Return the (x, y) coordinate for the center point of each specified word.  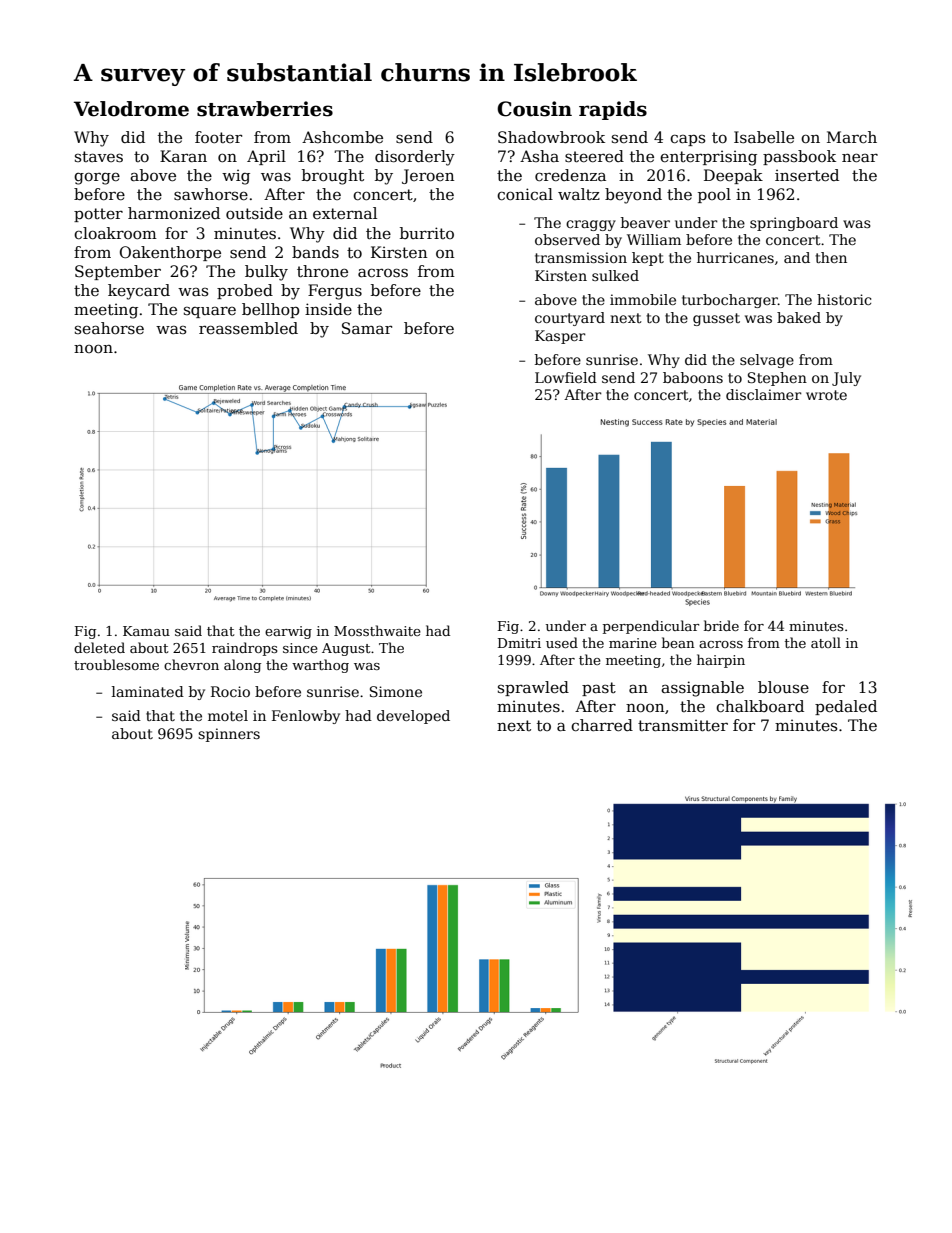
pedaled (846, 707)
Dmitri (519, 643)
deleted (99, 647)
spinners (229, 735)
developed (413, 717)
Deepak (733, 176)
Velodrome (131, 109)
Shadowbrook (551, 137)
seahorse (109, 328)
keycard (139, 292)
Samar (367, 328)
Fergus (335, 292)
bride (721, 625)
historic (844, 299)
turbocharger (730, 301)
